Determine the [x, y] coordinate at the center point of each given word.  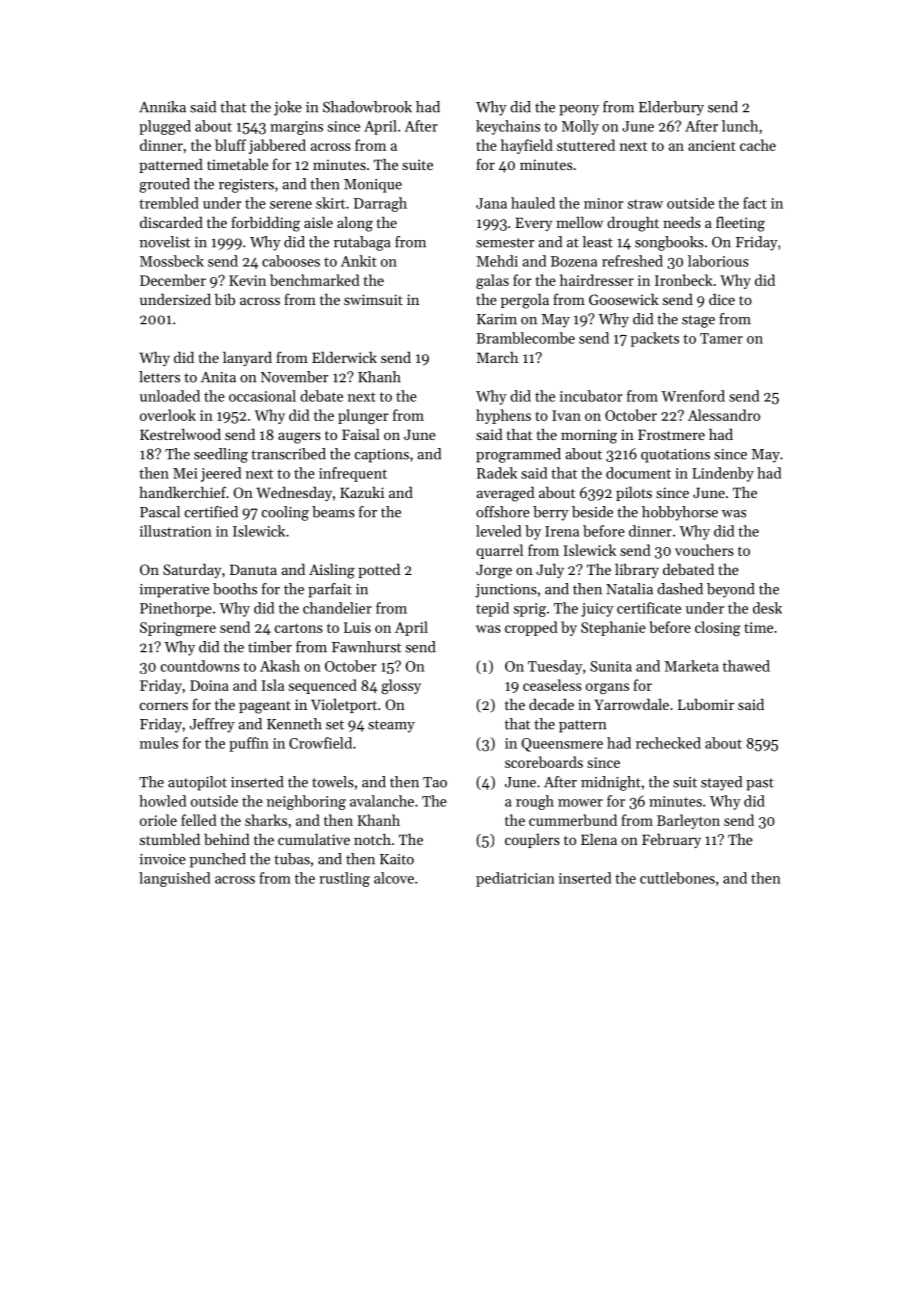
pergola [525, 301]
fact [755, 203]
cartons [299, 628]
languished [174, 879]
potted [379, 570]
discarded [171, 222]
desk [767, 608]
